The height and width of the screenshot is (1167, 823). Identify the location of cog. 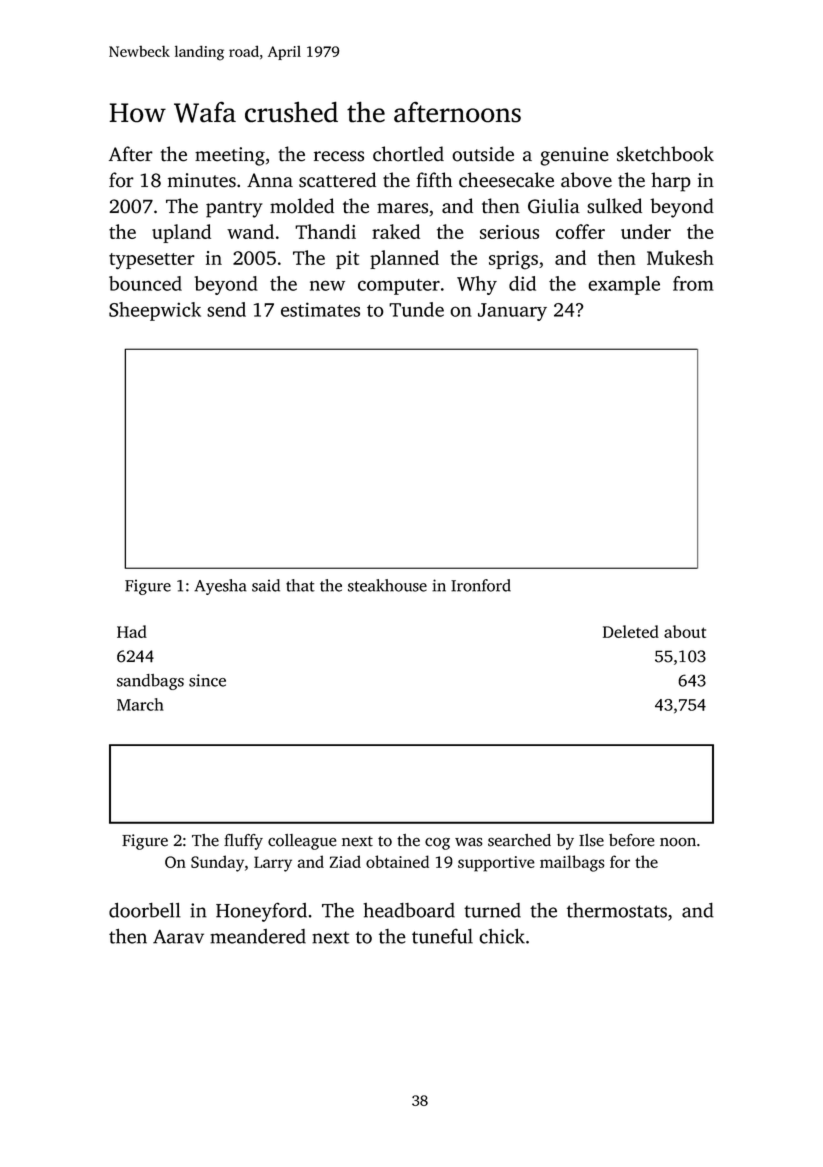
(437, 843).
